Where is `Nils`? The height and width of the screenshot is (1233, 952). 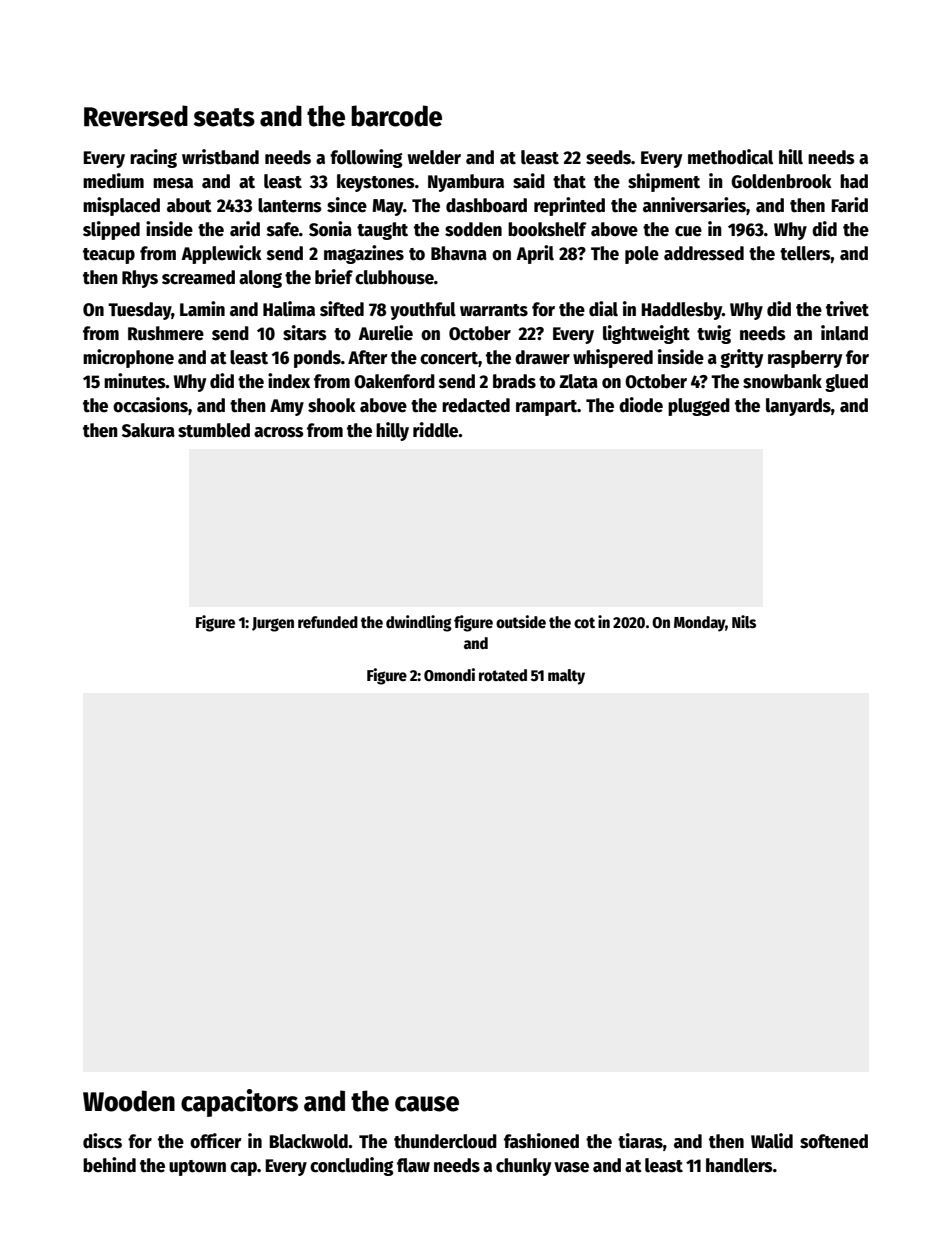 Nils is located at coordinates (744, 621).
